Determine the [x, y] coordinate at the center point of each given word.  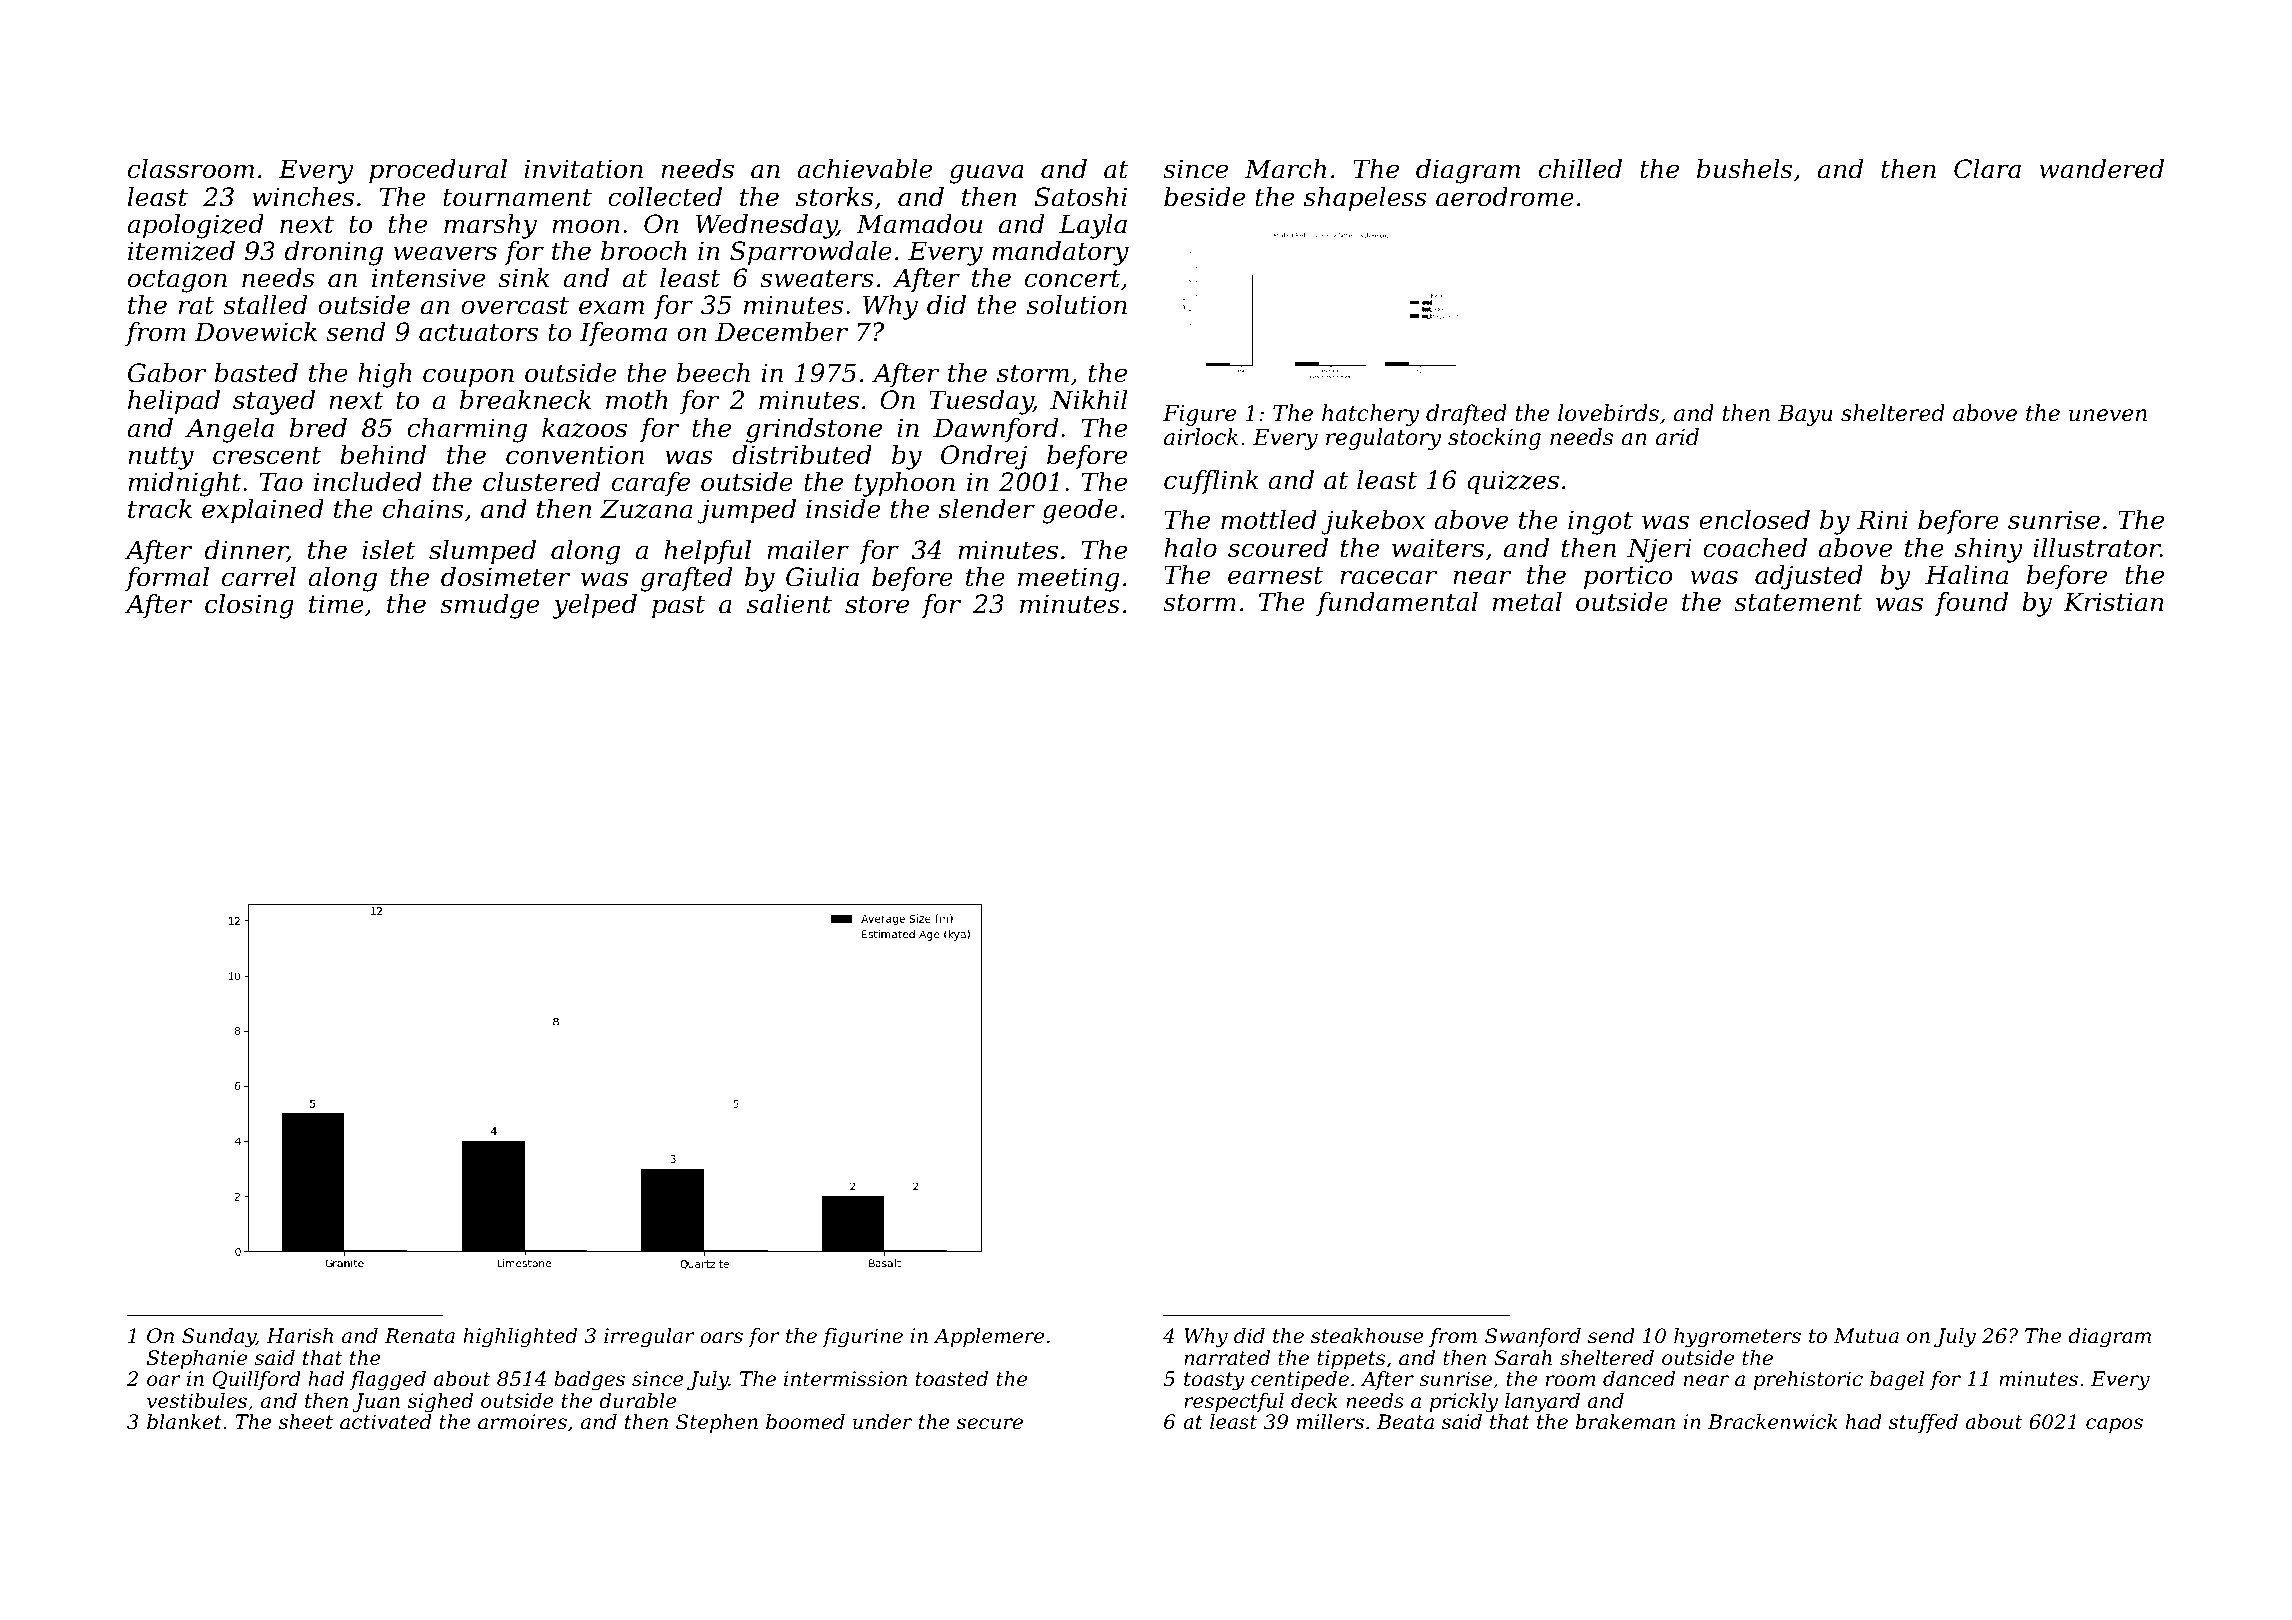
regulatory [1383, 439]
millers [1330, 1422]
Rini [1882, 519]
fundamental [1397, 604]
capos [2114, 1425]
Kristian [2113, 602]
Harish [299, 1336]
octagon [177, 281]
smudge [489, 606]
